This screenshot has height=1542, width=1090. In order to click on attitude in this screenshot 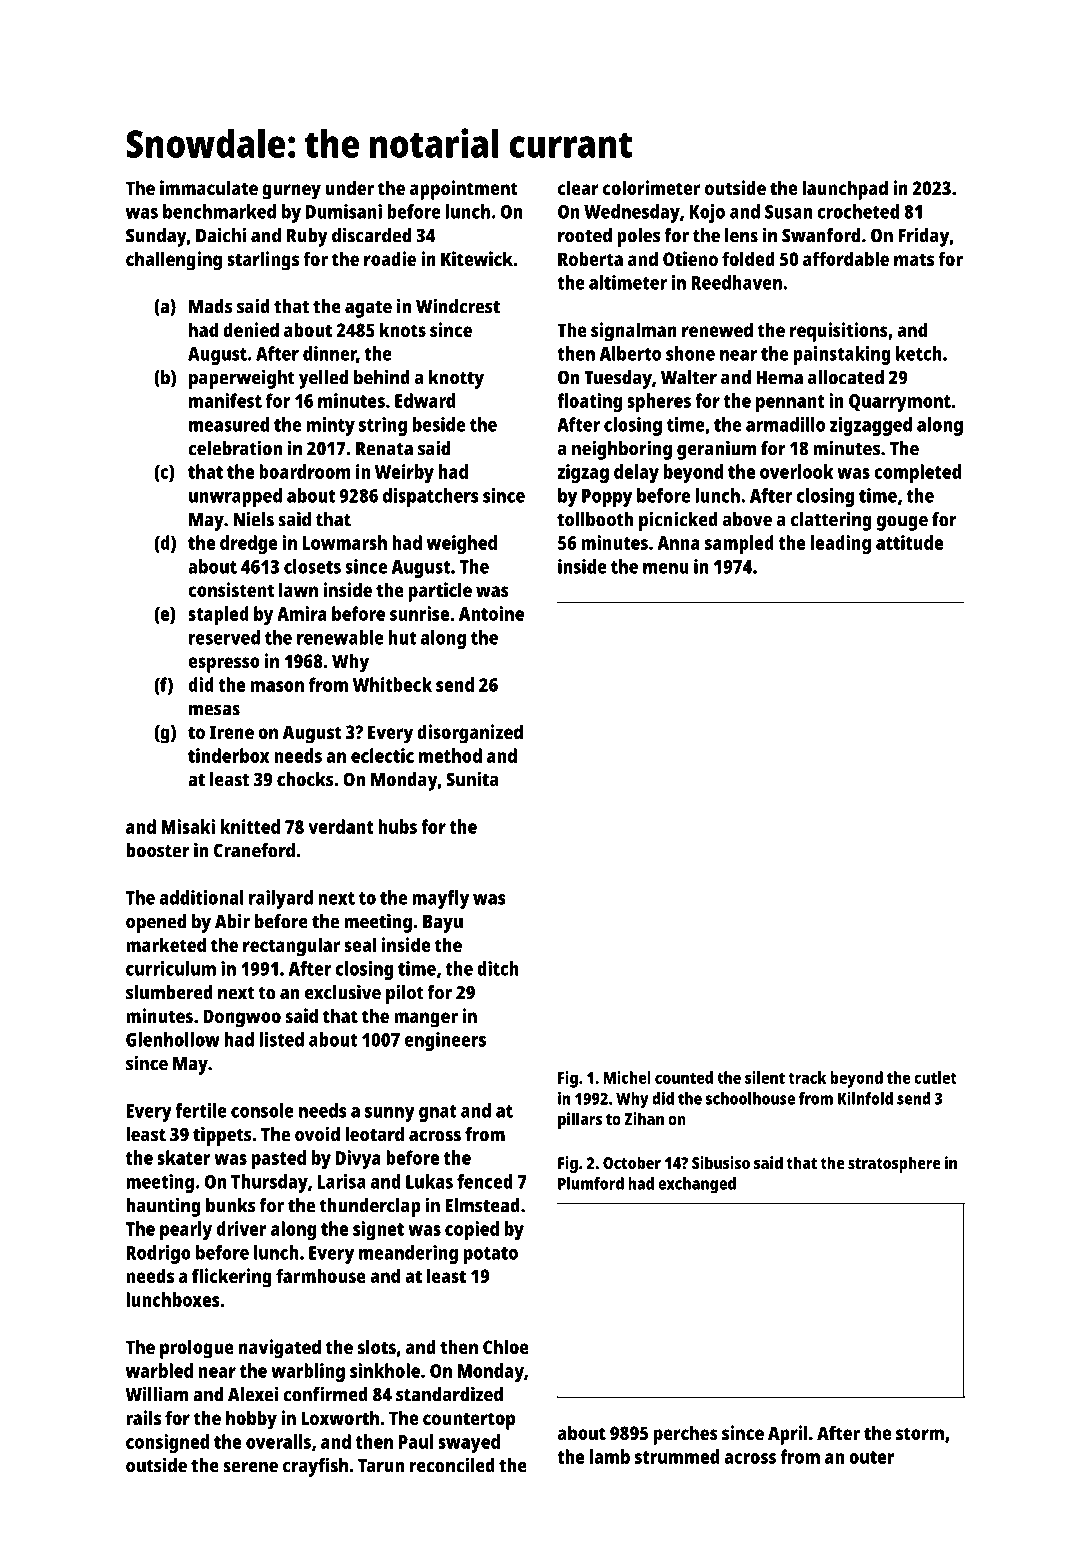, I will do `click(909, 542)`.
